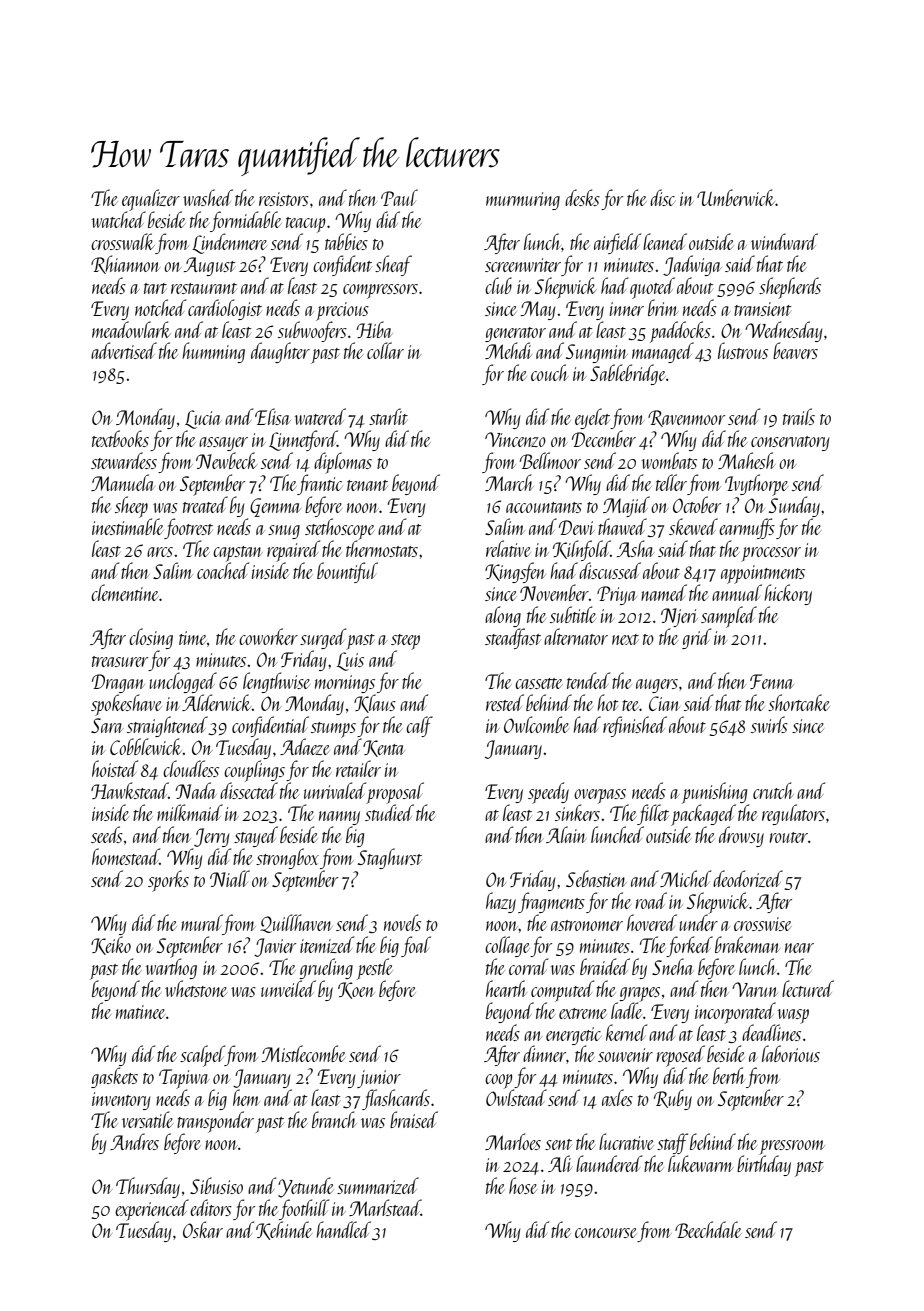 This screenshot has width=924, height=1311. Describe the element at coordinates (791, 1053) in the screenshot. I see `laborious` at that location.
